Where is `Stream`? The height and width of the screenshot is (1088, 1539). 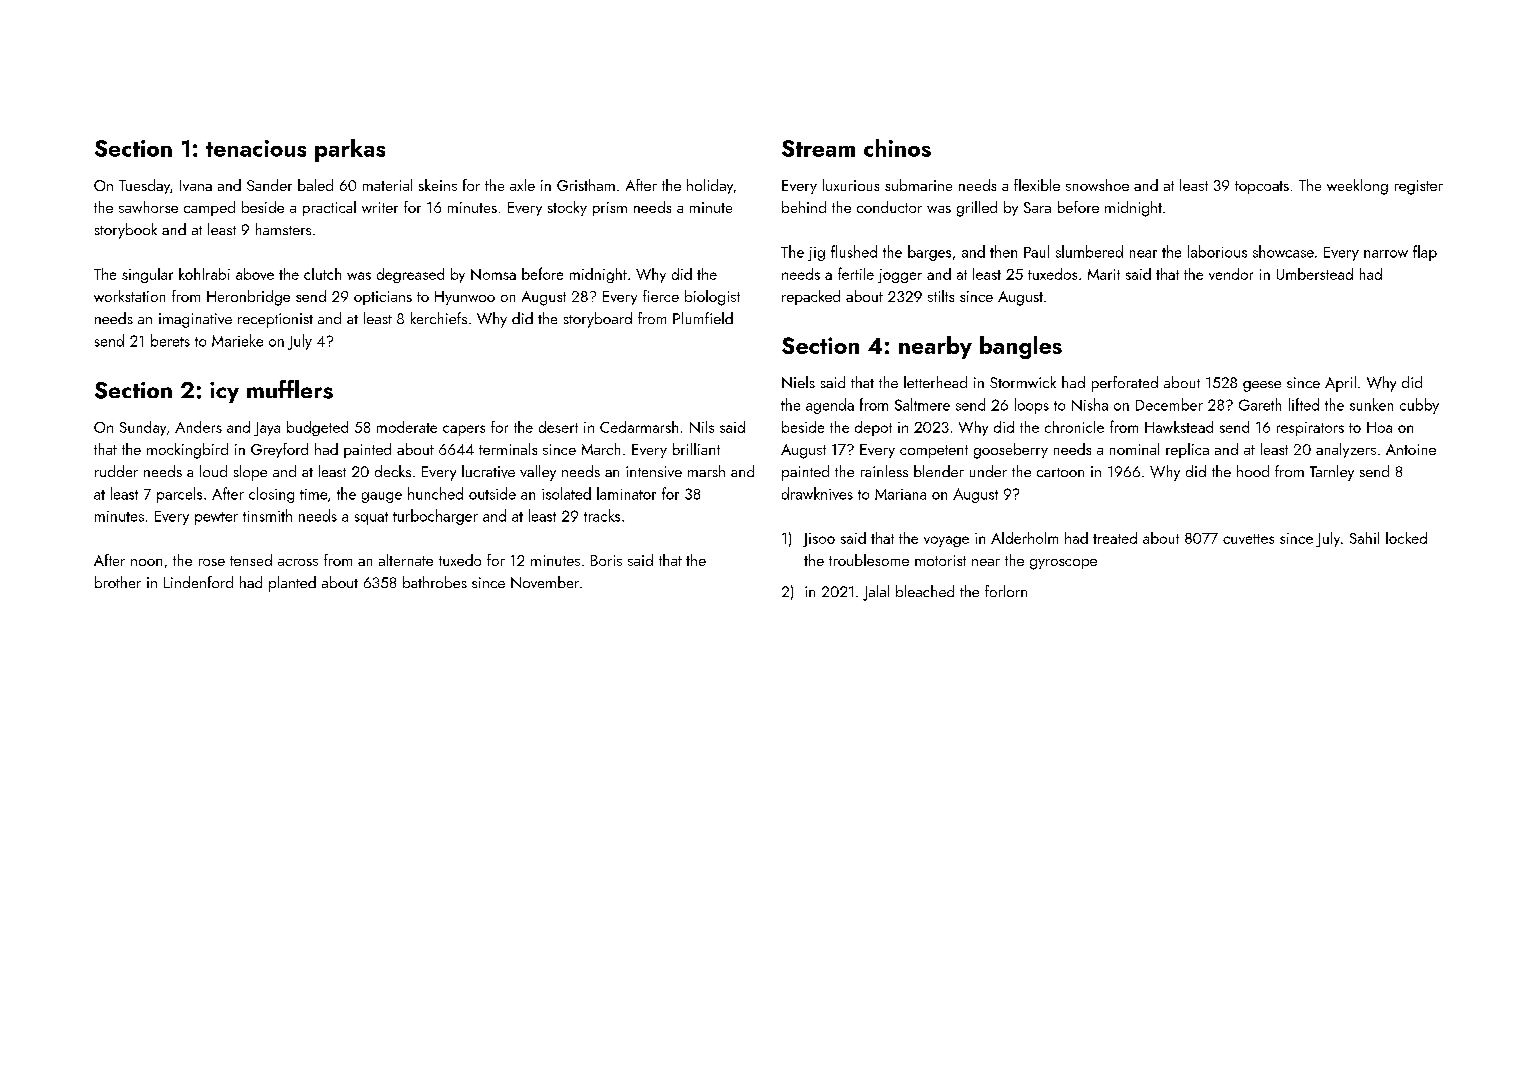
Stream is located at coordinates (818, 148).
